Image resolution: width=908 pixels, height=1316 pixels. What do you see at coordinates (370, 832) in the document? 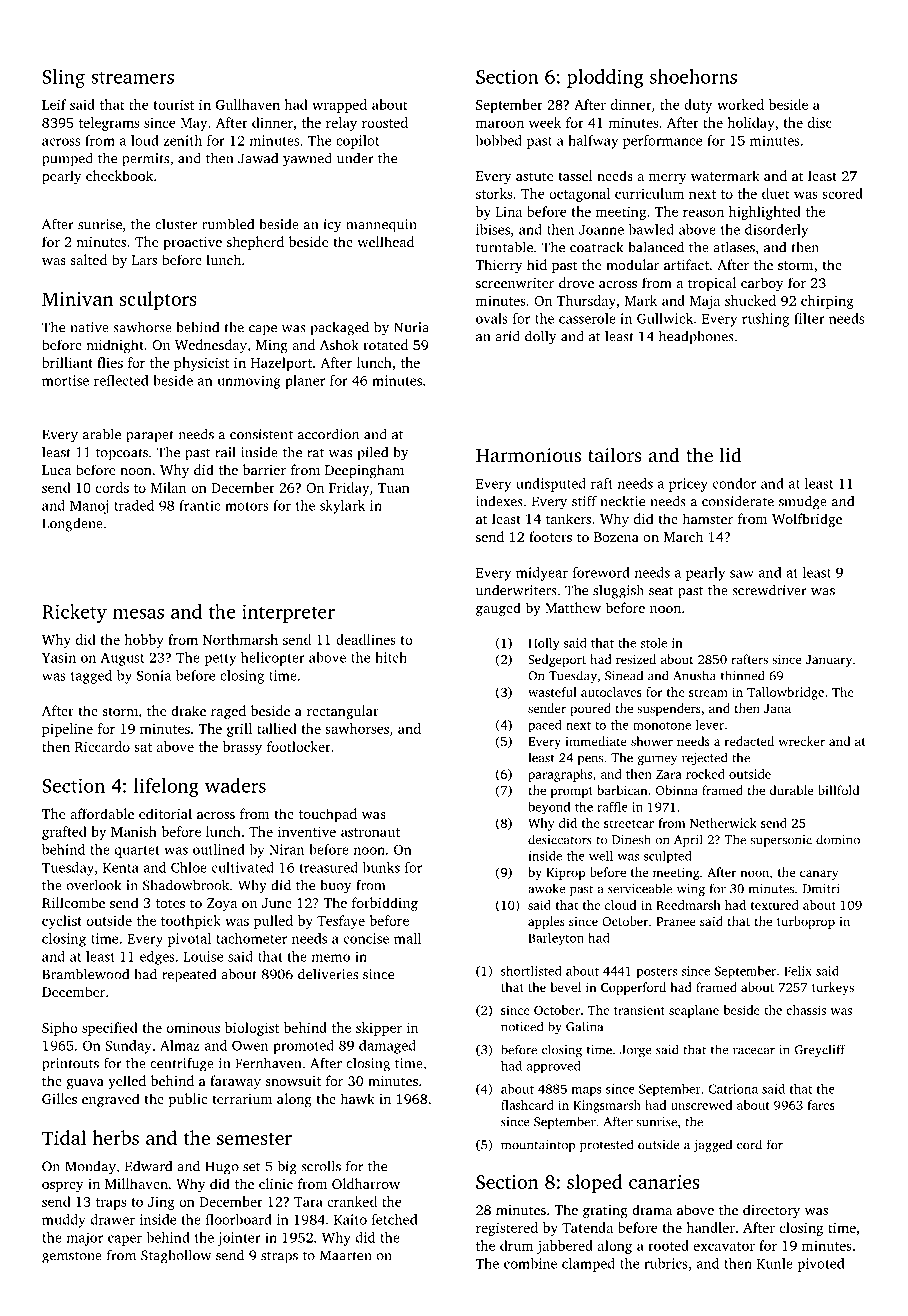
I see `astronaut` at bounding box center [370, 832].
